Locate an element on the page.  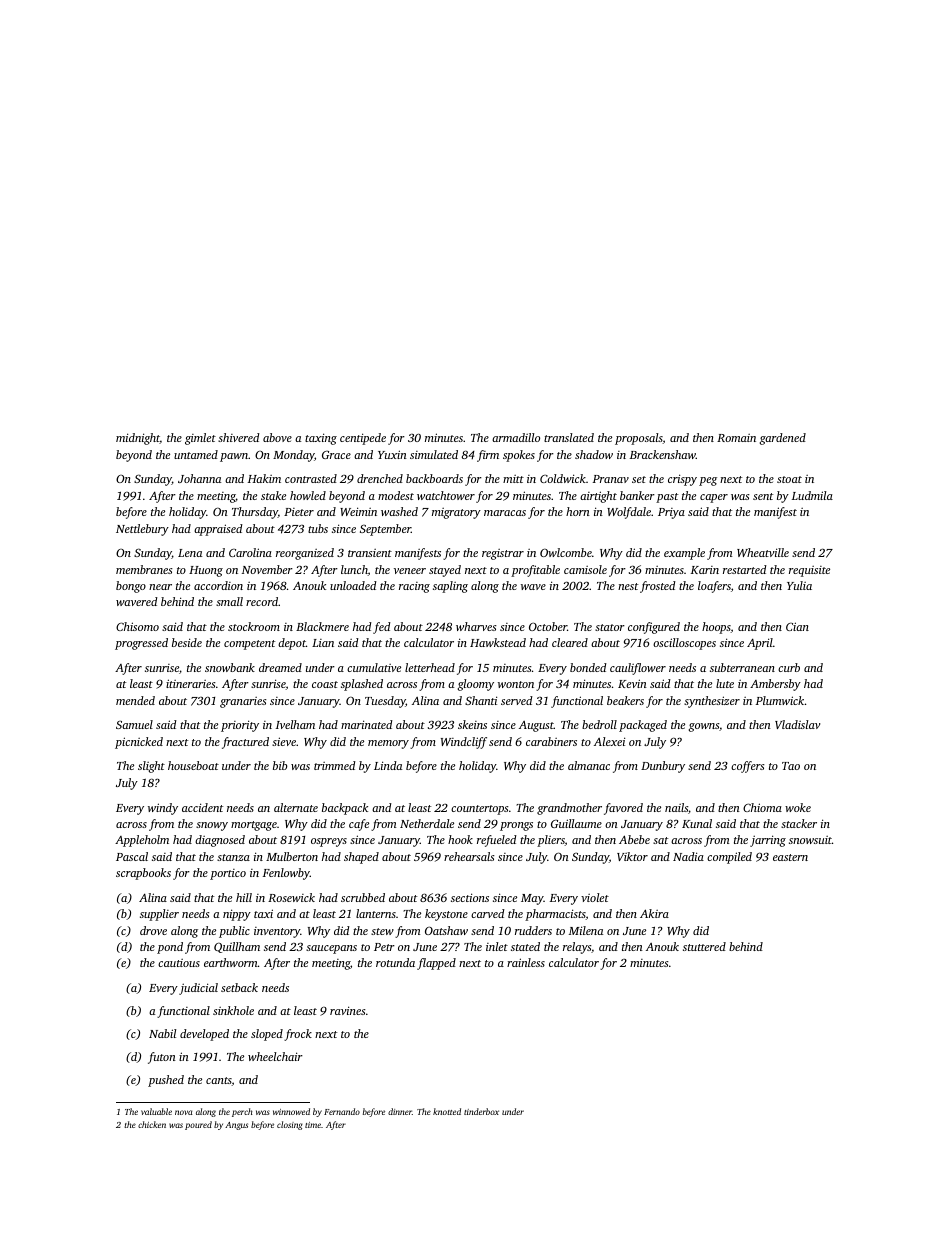
woke is located at coordinates (798, 807).
